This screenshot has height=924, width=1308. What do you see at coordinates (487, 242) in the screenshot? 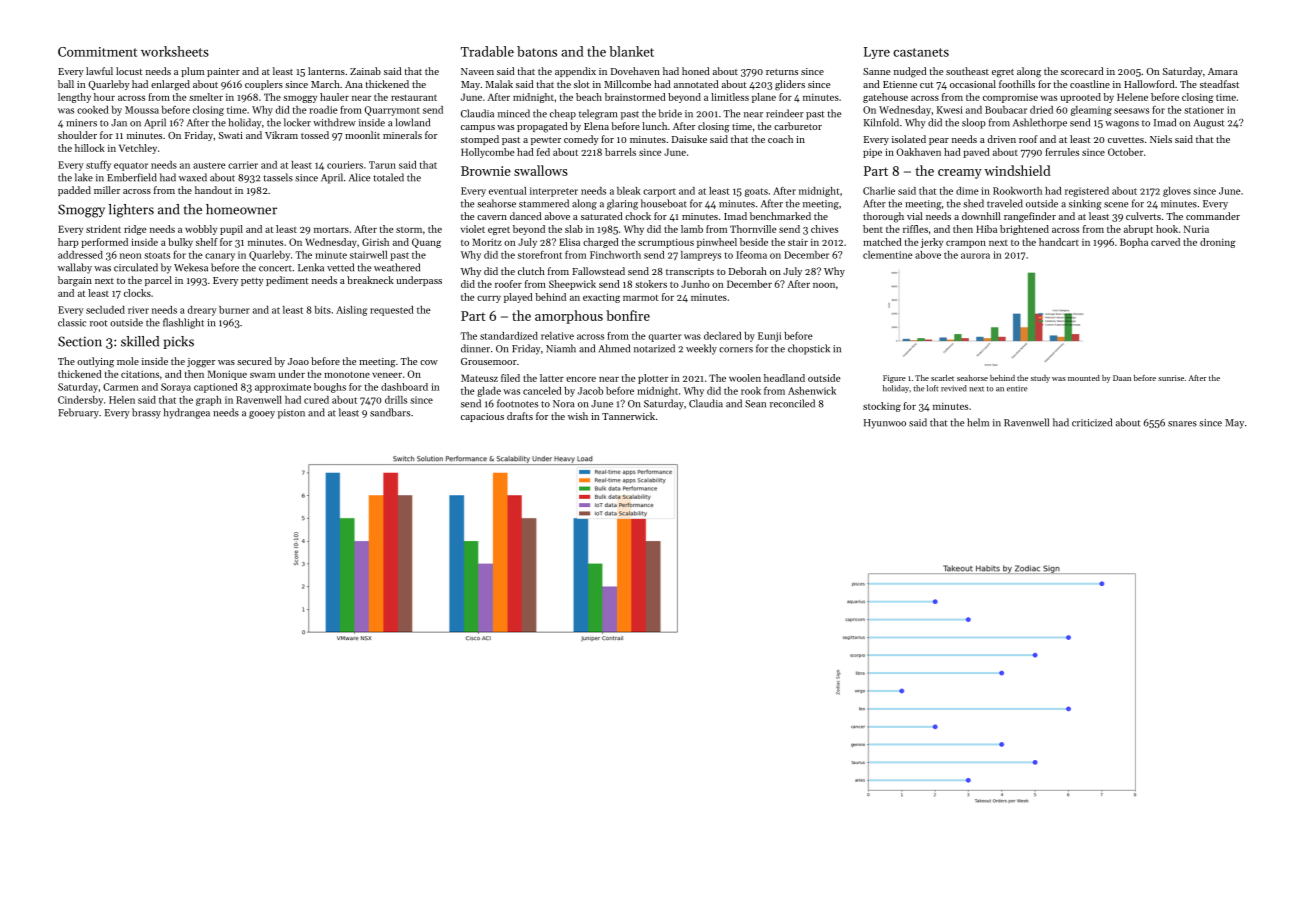
I see `Moritz` at bounding box center [487, 242].
